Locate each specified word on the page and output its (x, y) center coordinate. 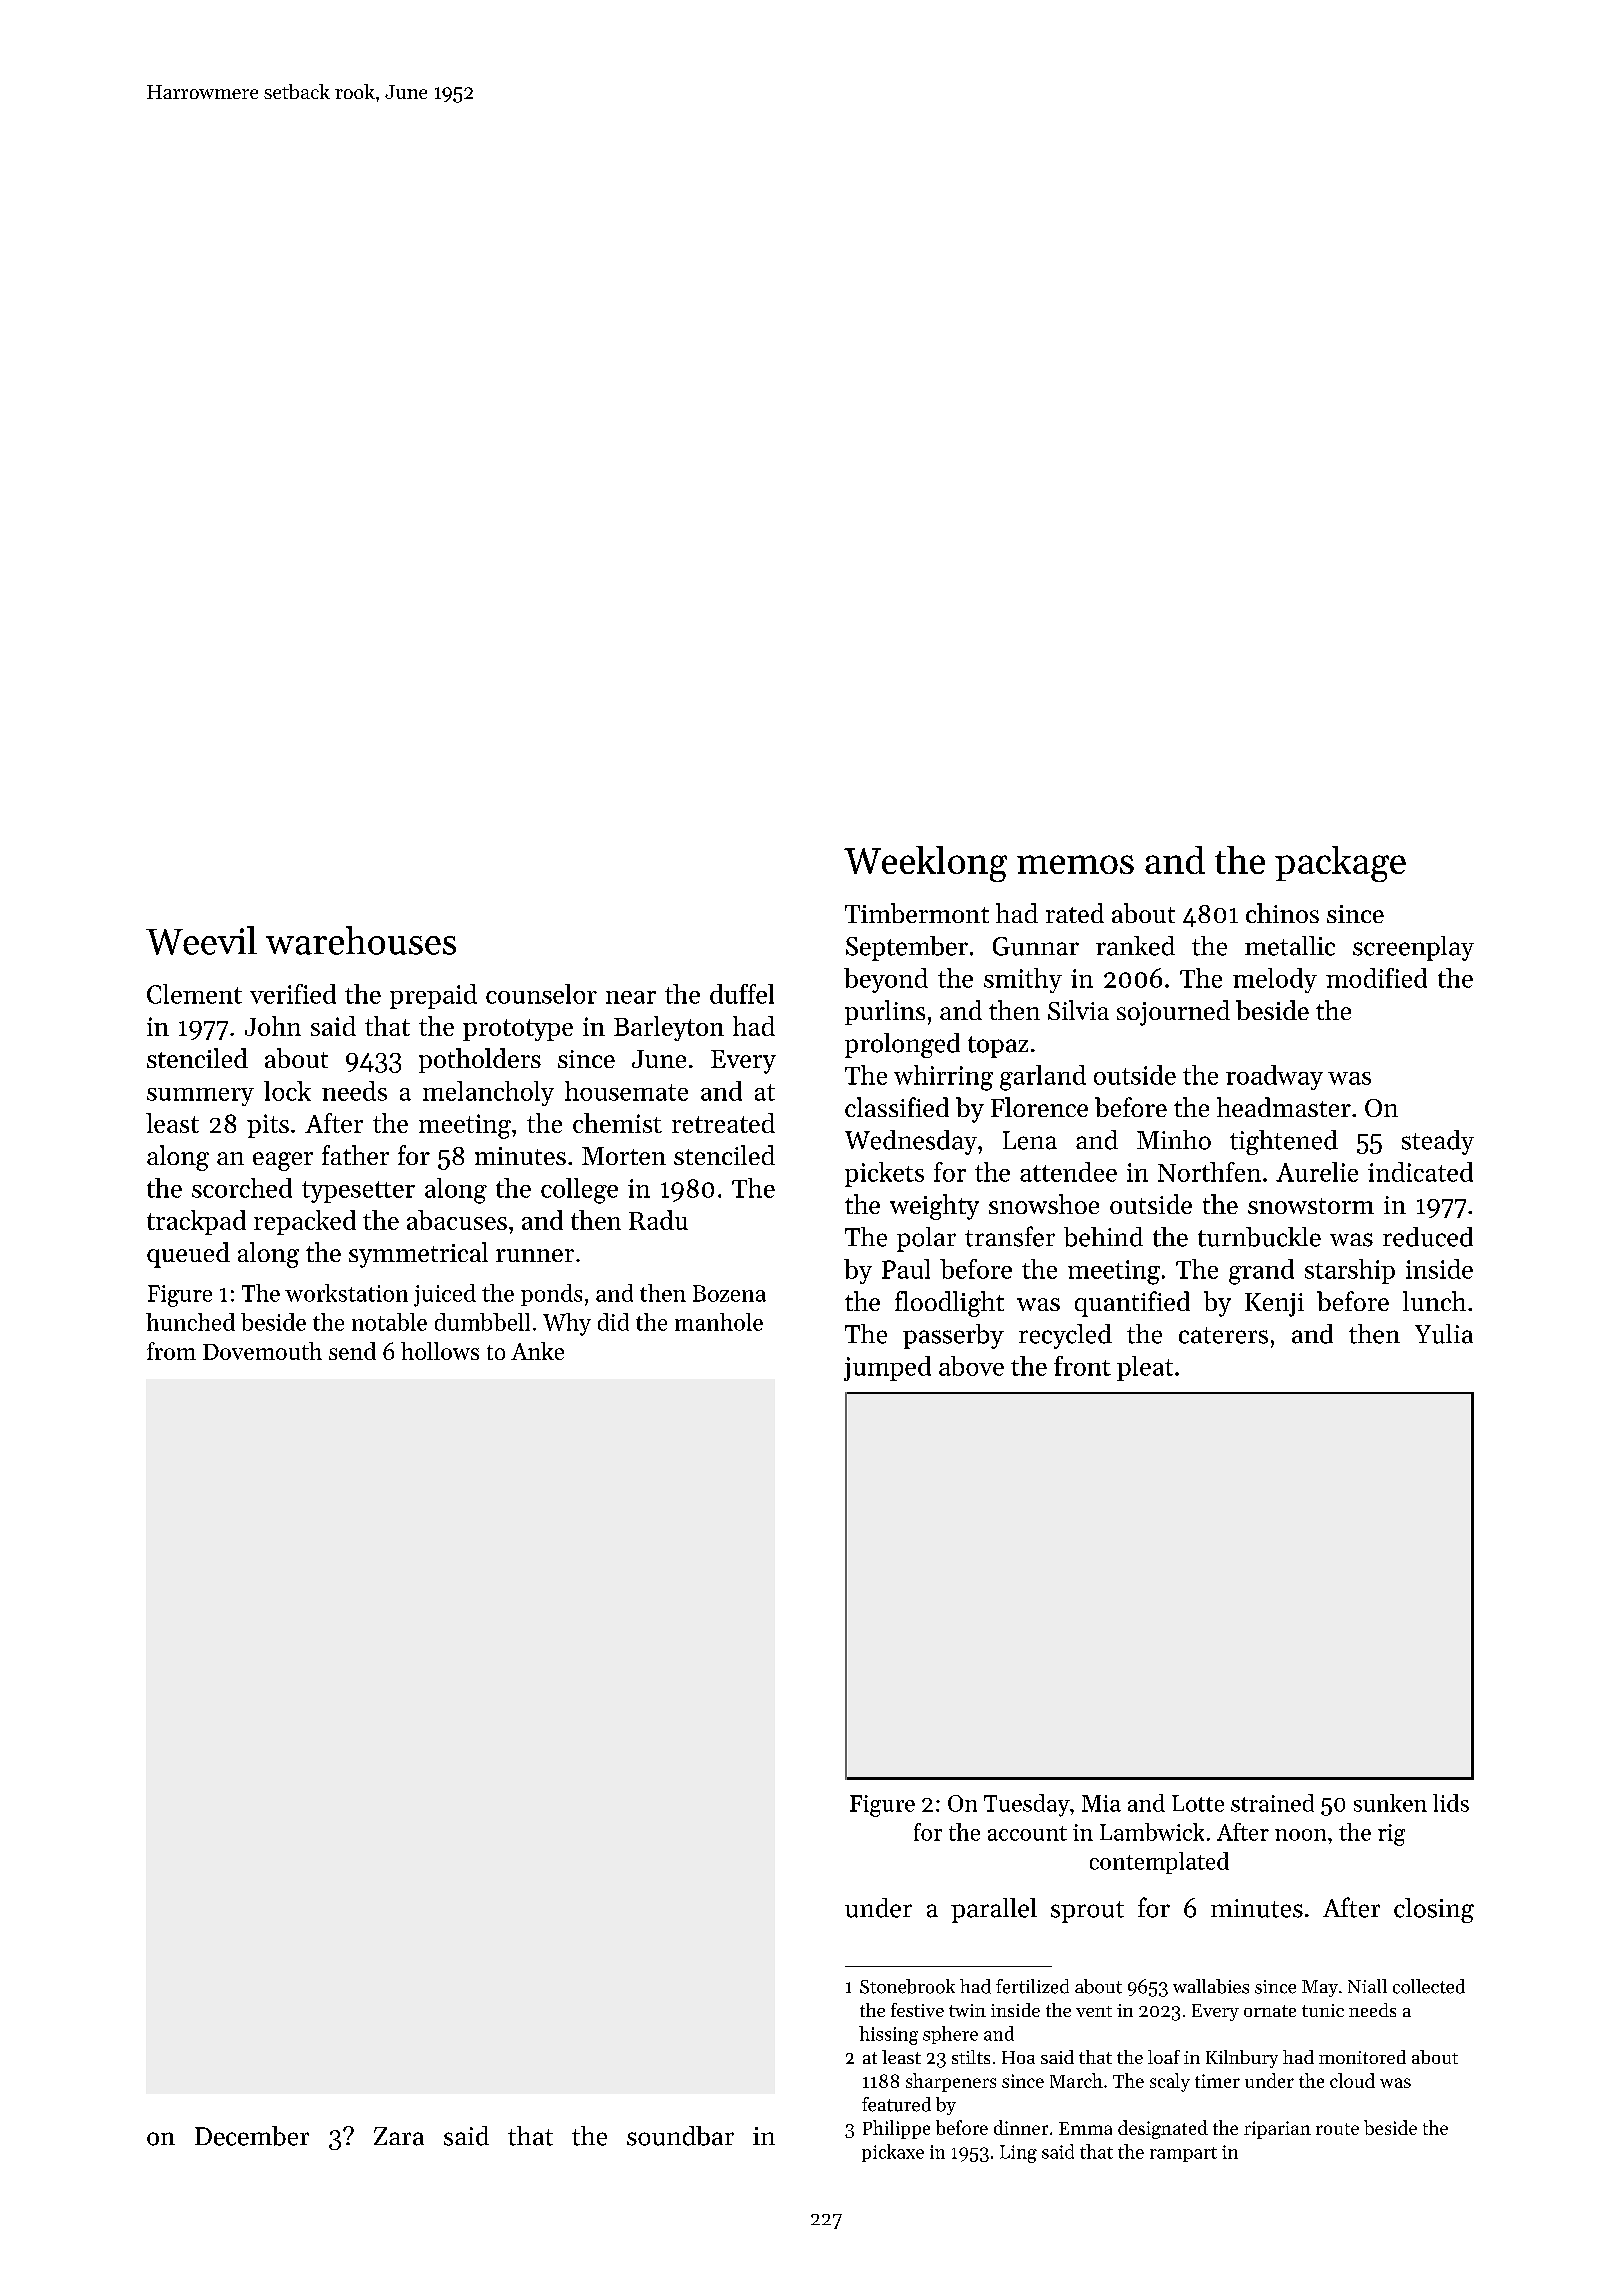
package (1340, 864)
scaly (1170, 2082)
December (252, 2136)
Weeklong (925, 864)
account (1027, 1833)
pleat (1145, 1368)
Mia (1101, 1803)
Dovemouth (262, 1351)
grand (1261, 1272)
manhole (719, 1322)
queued (188, 1255)
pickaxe (893, 2153)
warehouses (361, 940)
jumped (887, 1368)
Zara (399, 2136)
